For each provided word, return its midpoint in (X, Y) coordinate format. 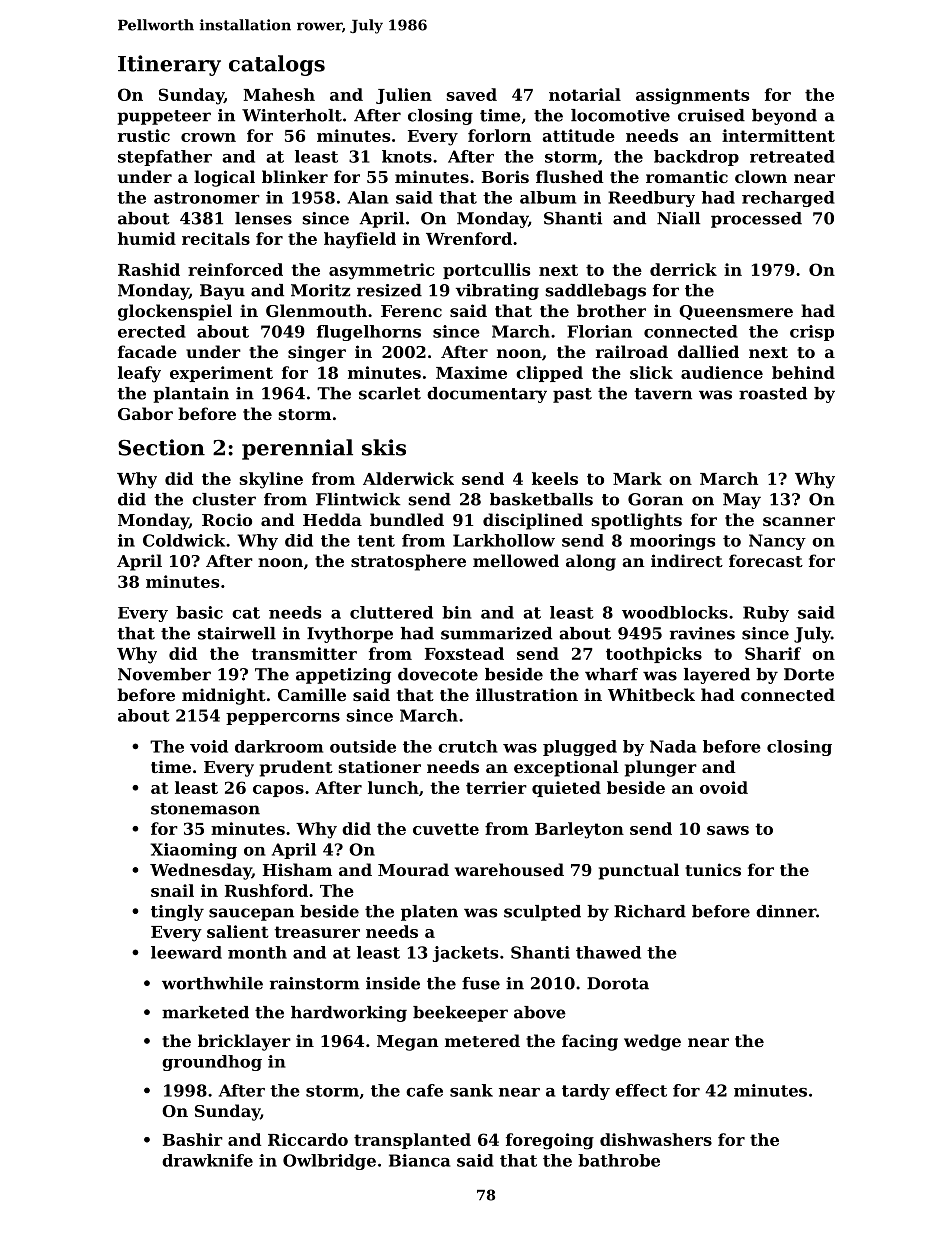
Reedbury (651, 199)
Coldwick (184, 540)
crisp (812, 333)
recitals (216, 238)
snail (172, 890)
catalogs (277, 65)
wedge (652, 1042)
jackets (465, 954)
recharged (788, 199)
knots (407, 156)
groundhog (212, 1063)
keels (555, 478)
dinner (786, 911)
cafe (424, 1090)
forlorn (499, 135)
